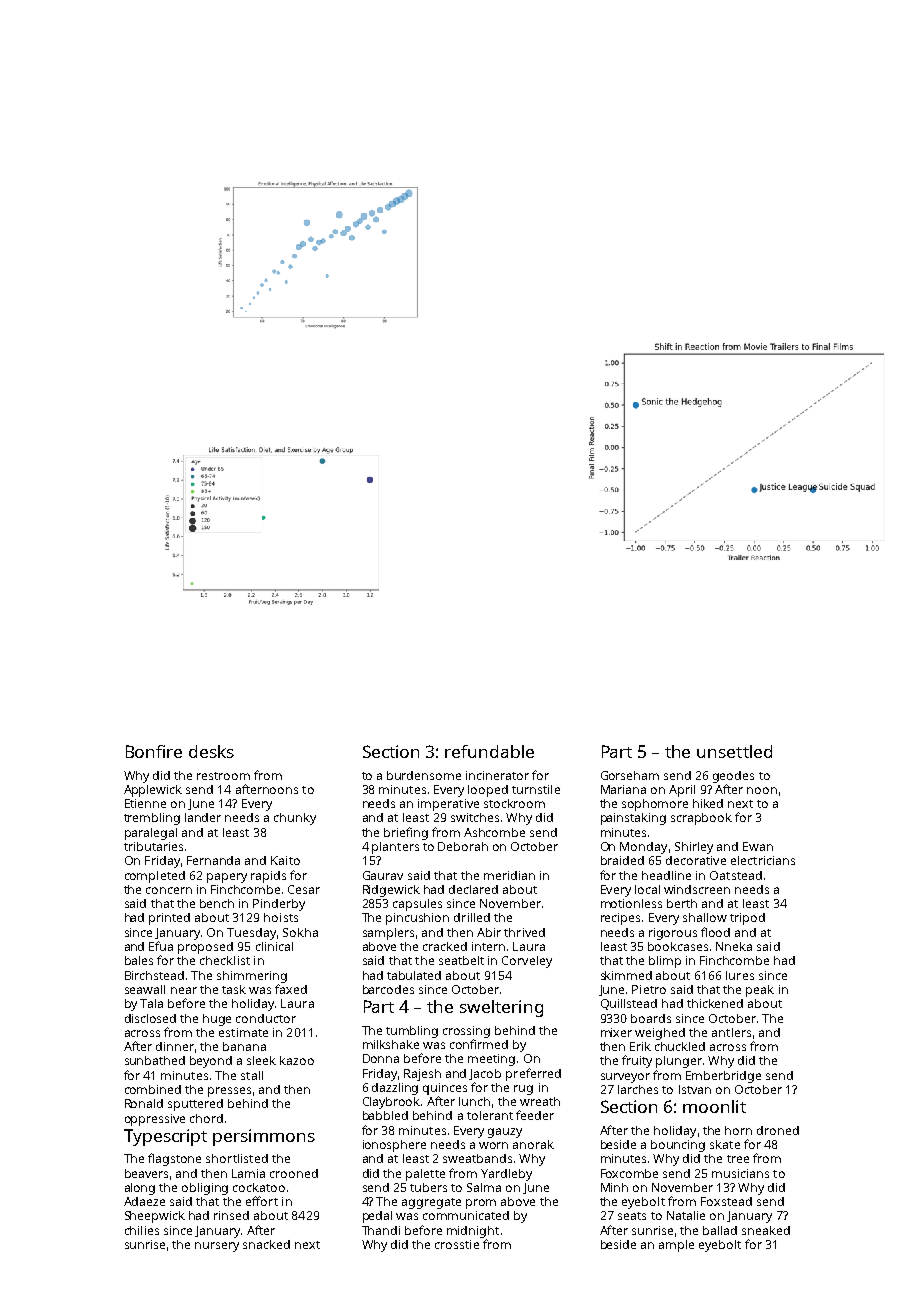 Image resolution: width=924 pixels, height=1308 pixels. Describe the element at coordinates (424, 775) in the screenshot. I see `burdensome` at that location.
